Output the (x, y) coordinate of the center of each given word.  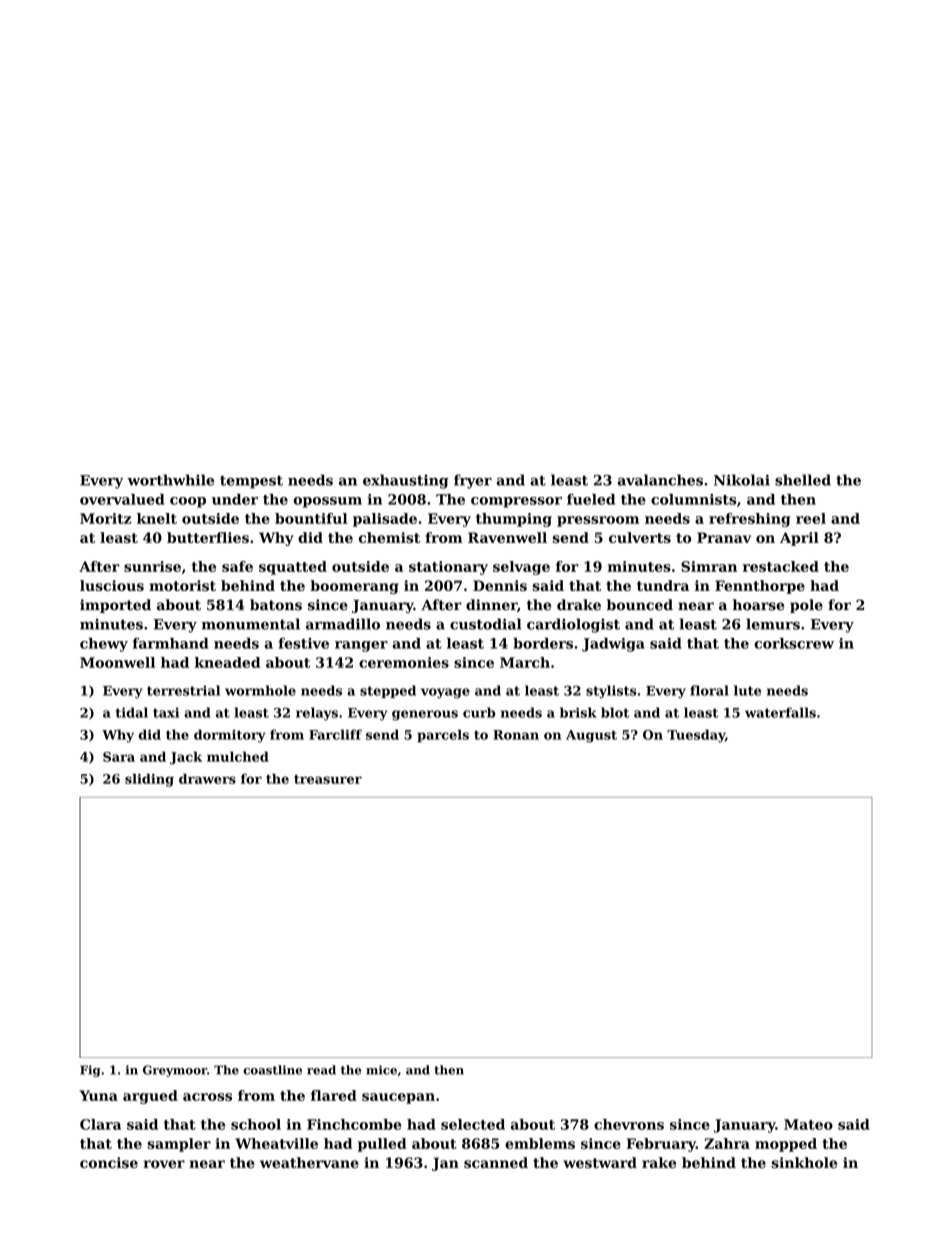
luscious (112, 585)
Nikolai (742, 480)
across (207, 1097)
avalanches (660, 480)
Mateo (808, 1124)
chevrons (629, 1124)
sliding (149, 780)
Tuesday (696, 736)
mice (381, 1070)
